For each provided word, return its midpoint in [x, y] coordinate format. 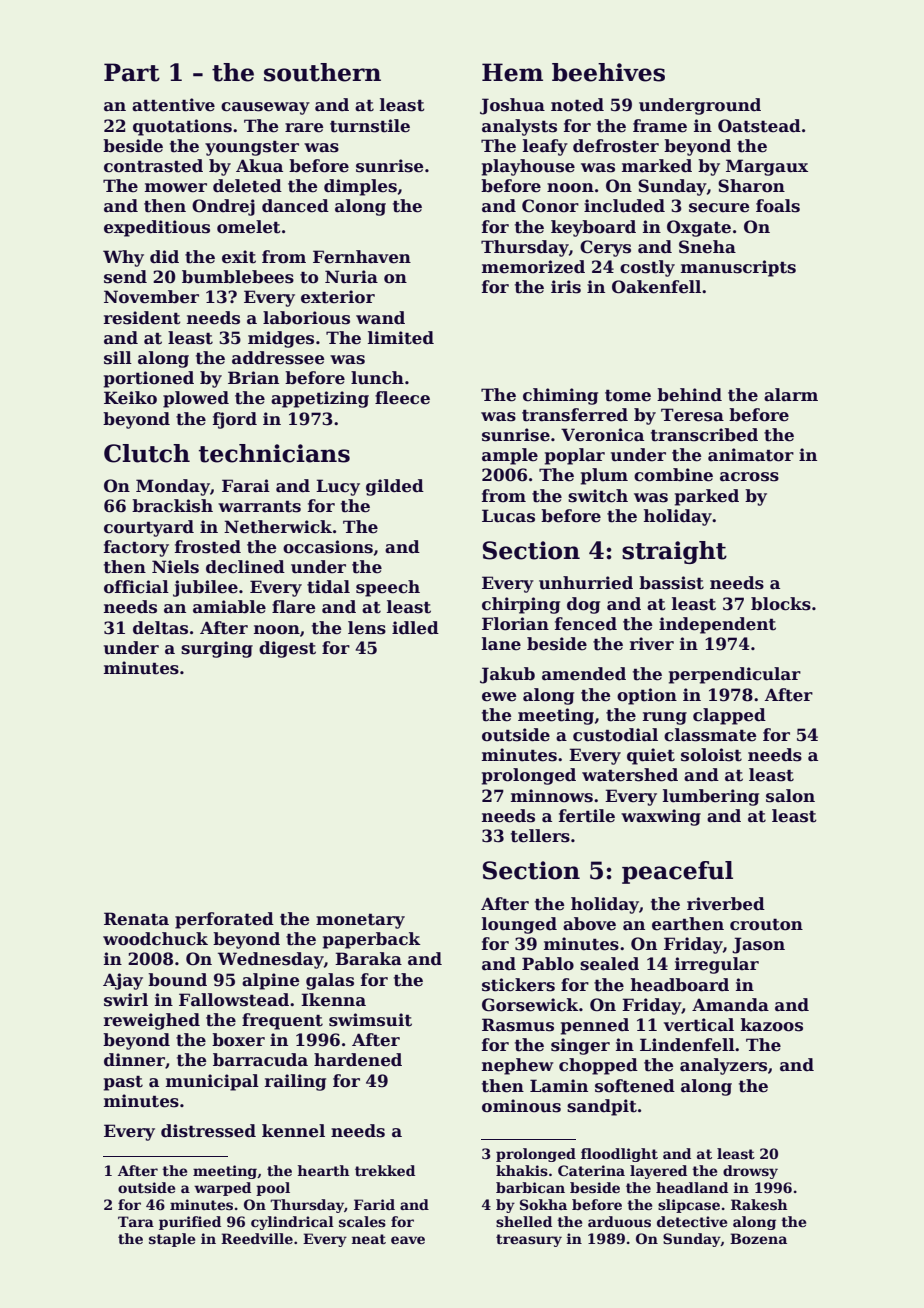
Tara [136, 1221]
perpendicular [735, 675]
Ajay [123, 981]
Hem [512, 72]
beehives [608, 72]
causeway [265, 108]
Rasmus [518, 1025]
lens [367, 628]
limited [401, 338]
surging [217, 649]
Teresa [692, 415]
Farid [374, 1204]
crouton [766, 924]
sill [118, 358]
